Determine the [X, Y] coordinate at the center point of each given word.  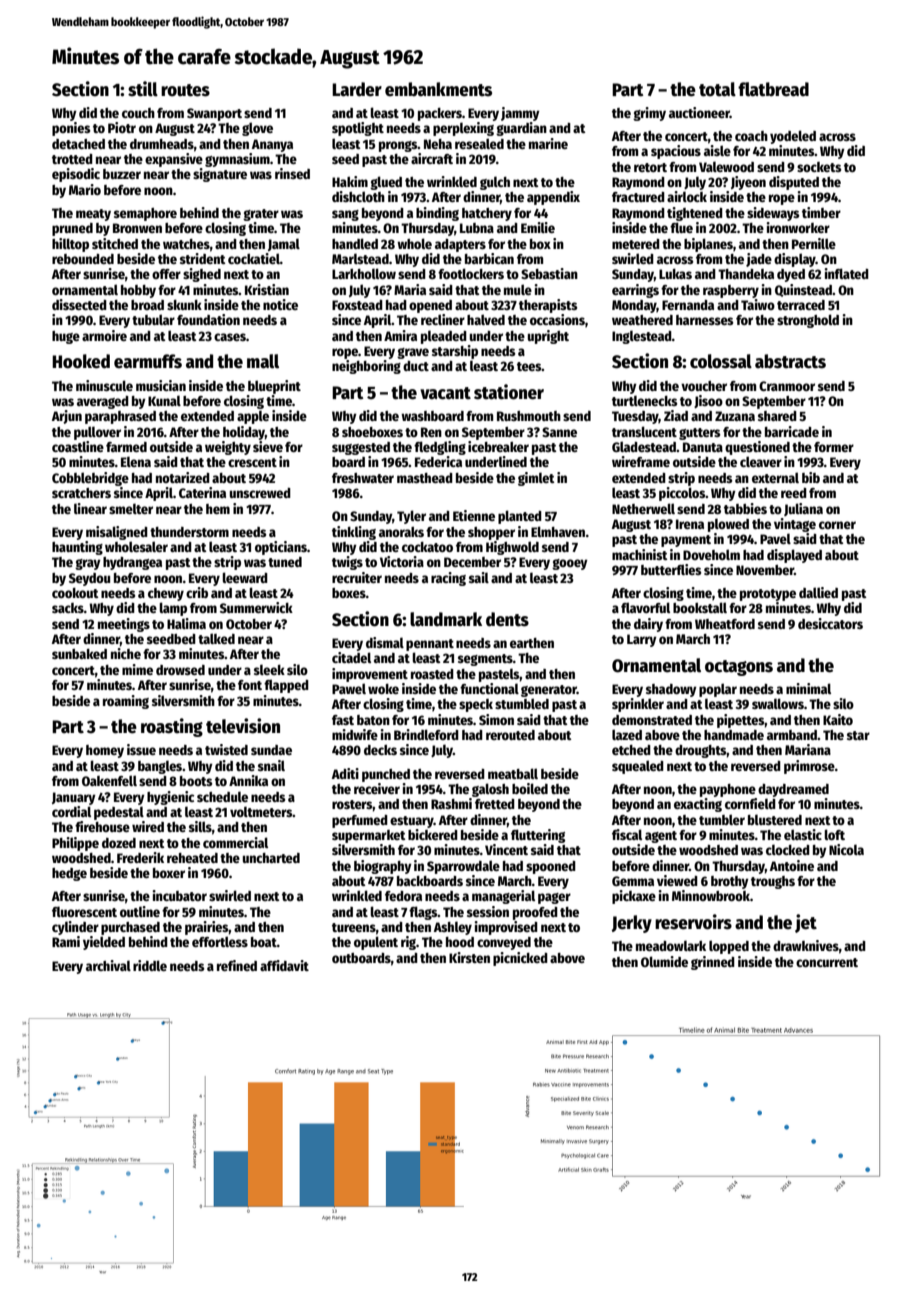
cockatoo [427, 547]
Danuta [703, 447]
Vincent [506, 849]
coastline [78, 446]
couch [138, 113]
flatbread [773, 89]
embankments [438, 89]
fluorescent [84, 911]
